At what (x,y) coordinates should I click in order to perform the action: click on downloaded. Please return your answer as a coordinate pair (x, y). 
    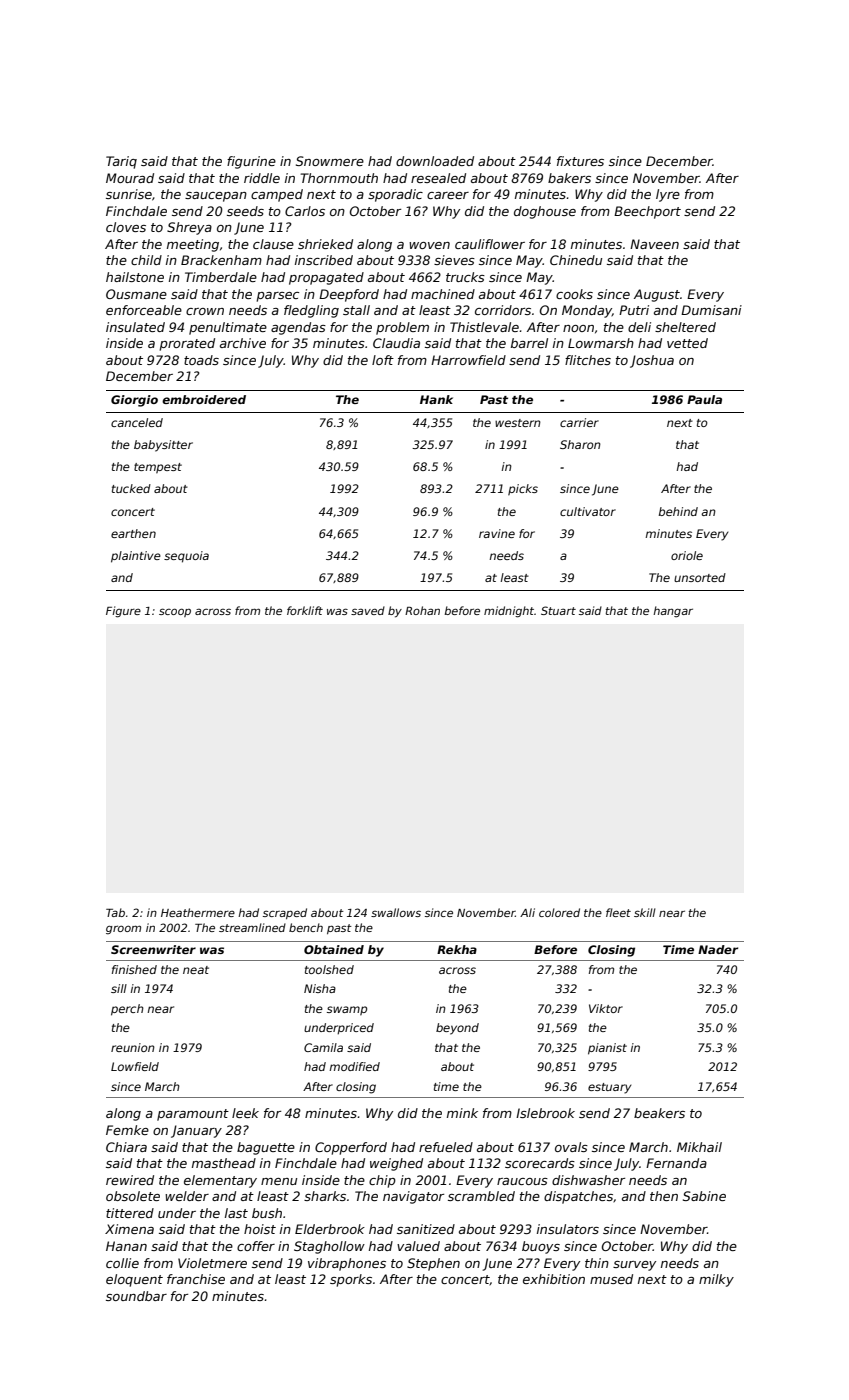
    Looking at the image, I should click on (435, 161).
